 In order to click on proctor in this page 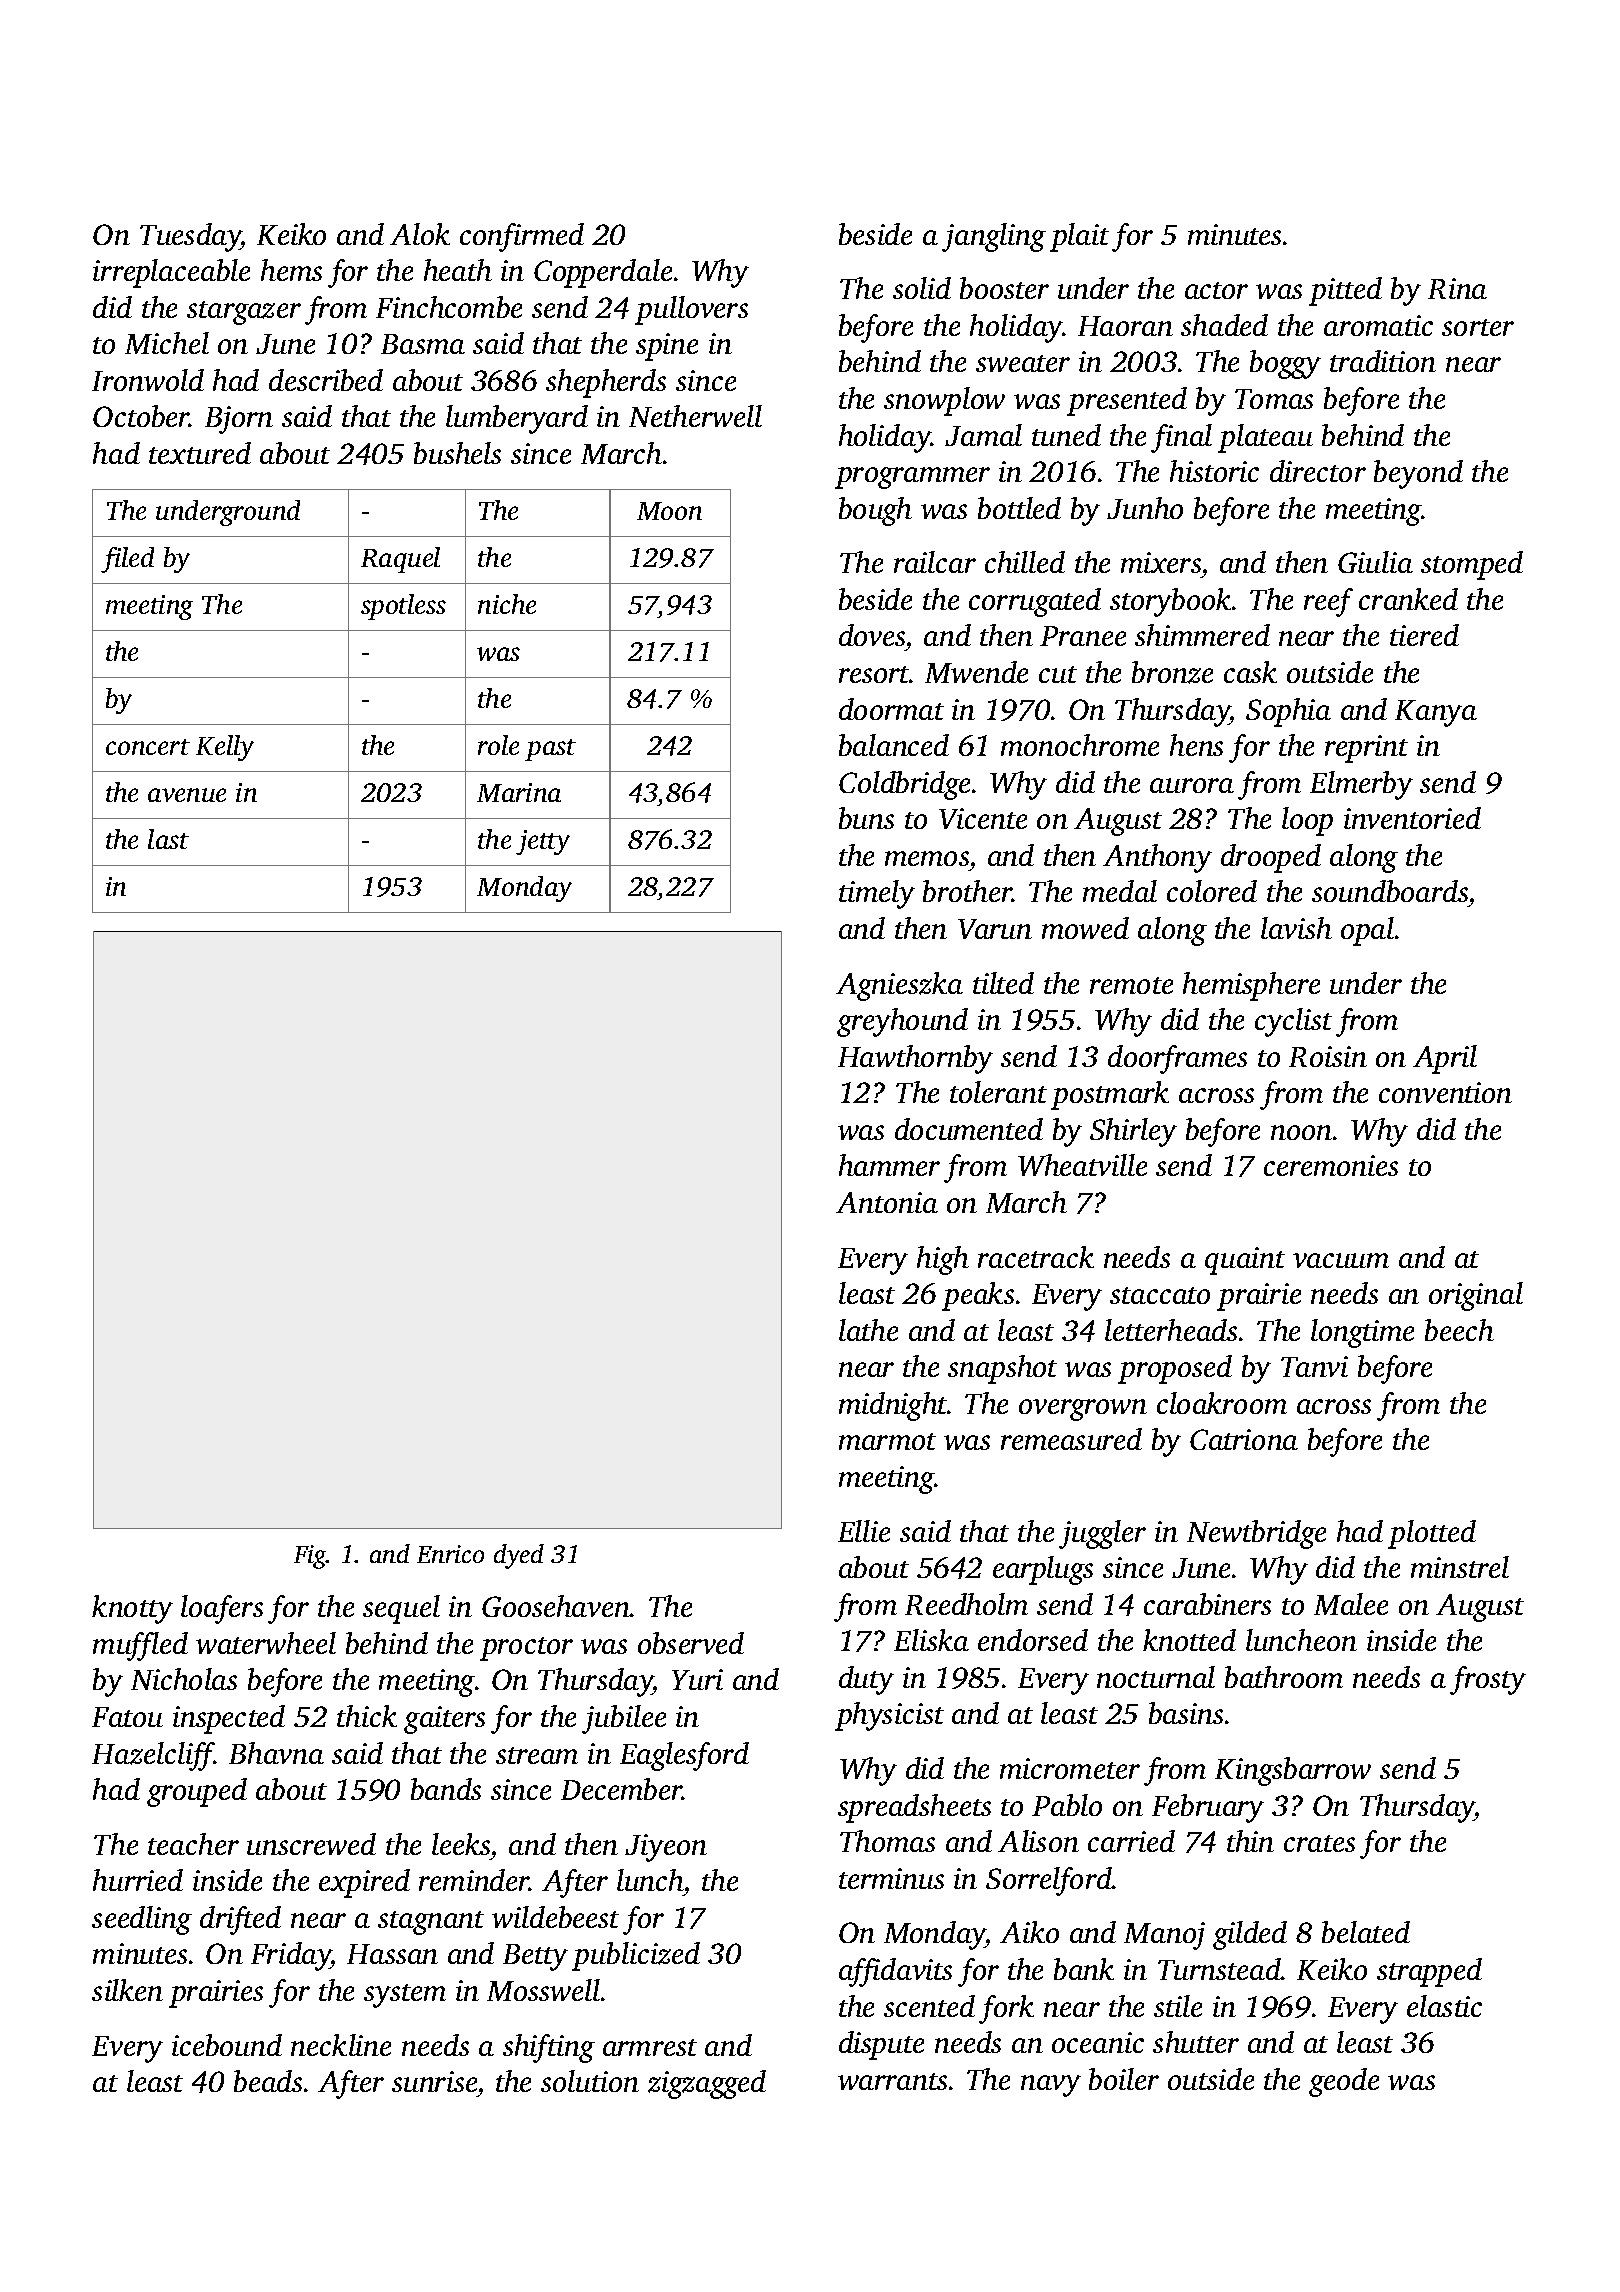, I will do `click(526, 1649)`.
